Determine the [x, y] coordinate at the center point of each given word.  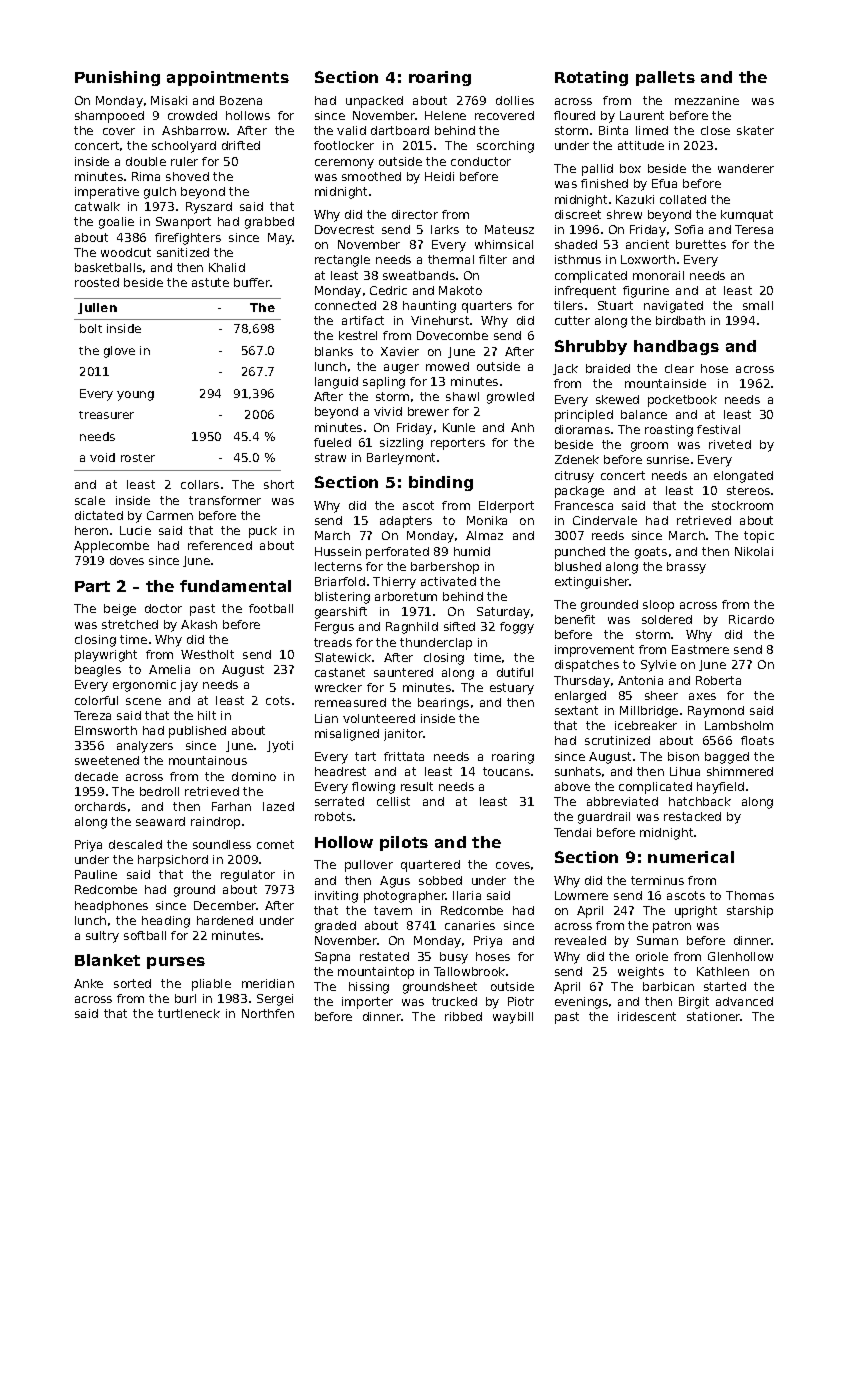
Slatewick [343, 657]
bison [683, 756]
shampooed [109, 117]
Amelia [169, 669]
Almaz [484, 535]
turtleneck [189, 1013]
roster [138, 458]
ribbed [463, 1016]
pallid [597, 170]
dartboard [400, 130]
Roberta [718, 680]
